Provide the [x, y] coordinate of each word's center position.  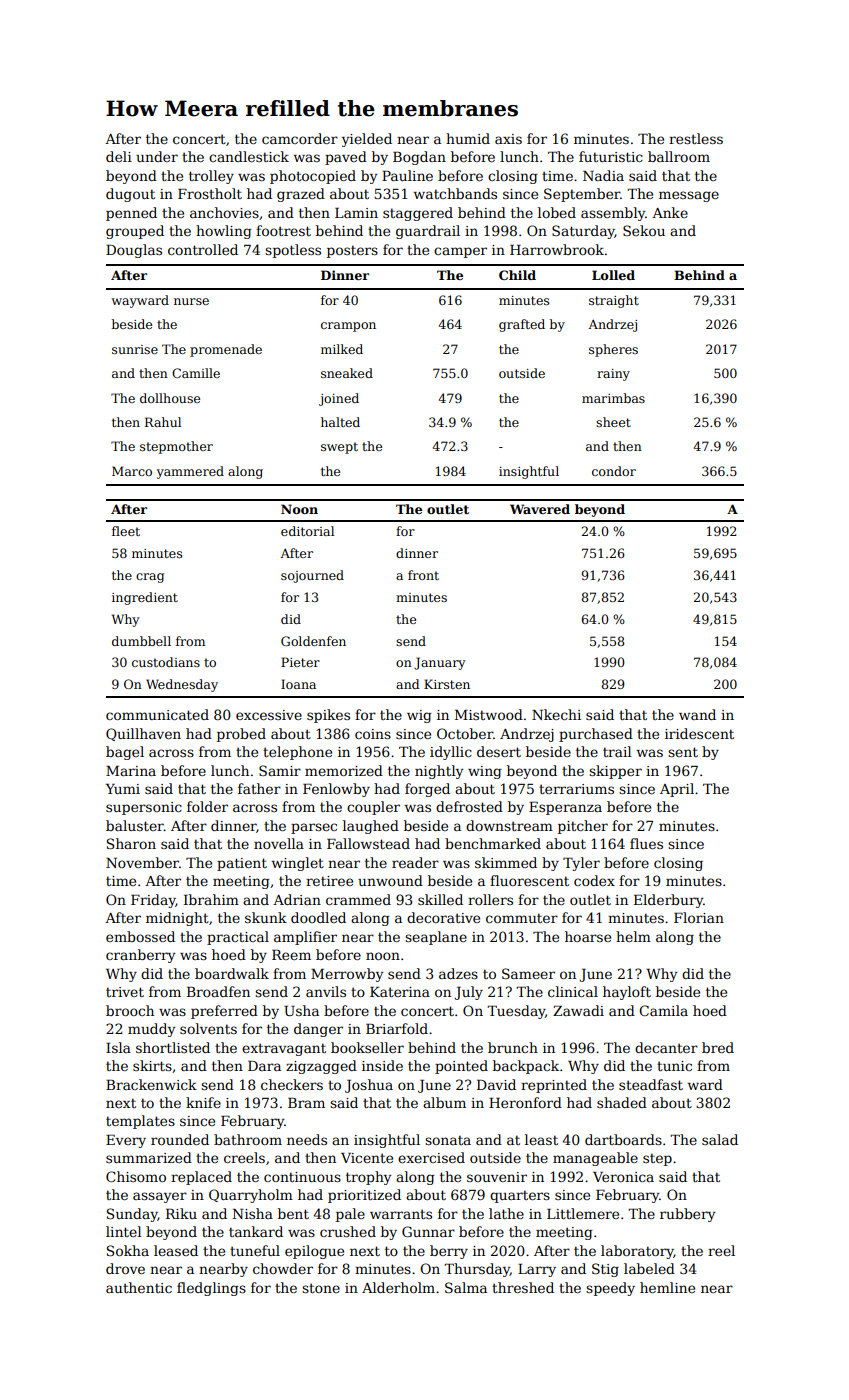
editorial [307, 531]
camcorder [300, 138]
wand [697, 714]
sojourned [312, 576]
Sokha [128, 1250]
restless [696, 138]
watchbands [455, 193]
